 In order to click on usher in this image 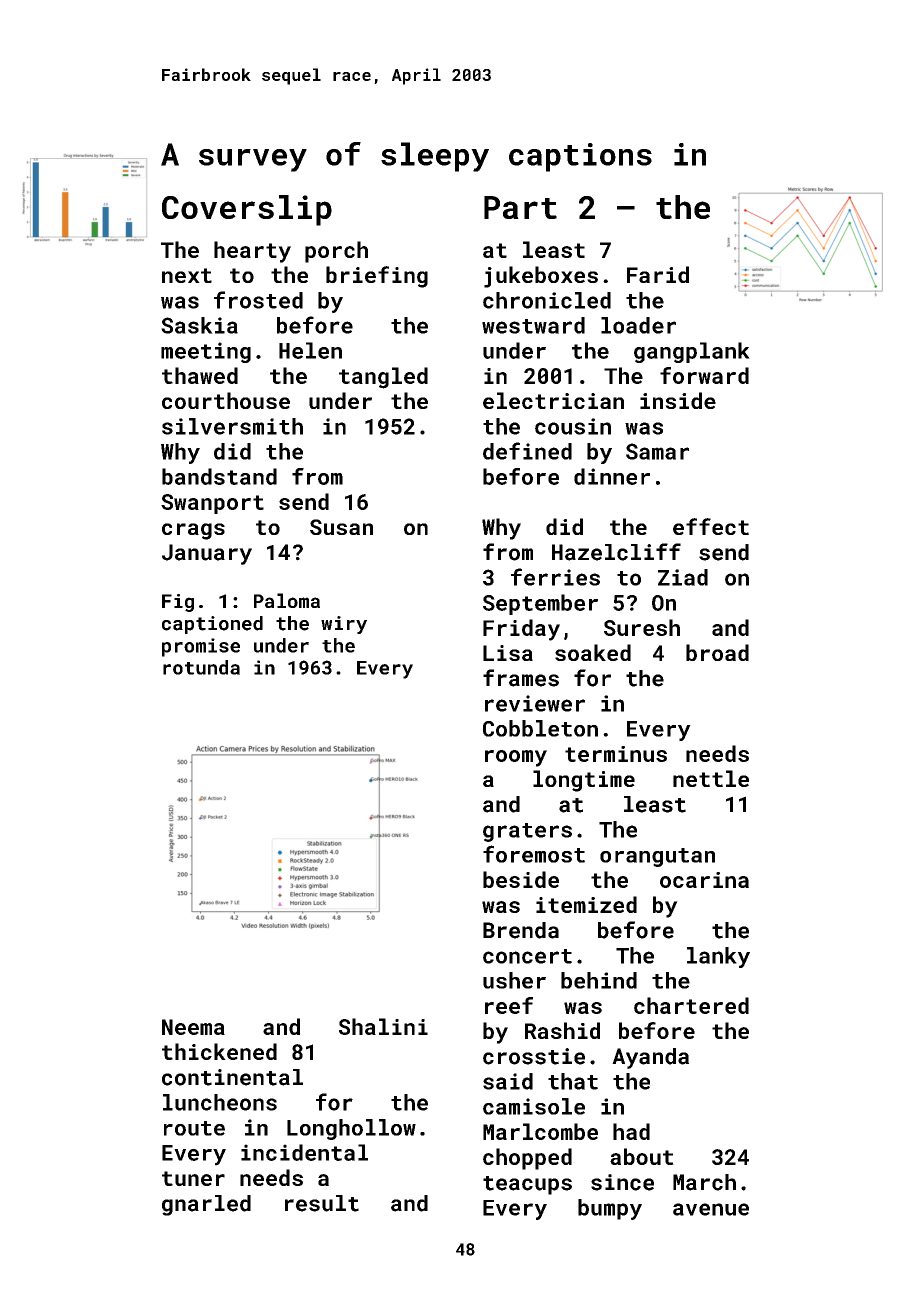, I will do `click(514, 980)`.
